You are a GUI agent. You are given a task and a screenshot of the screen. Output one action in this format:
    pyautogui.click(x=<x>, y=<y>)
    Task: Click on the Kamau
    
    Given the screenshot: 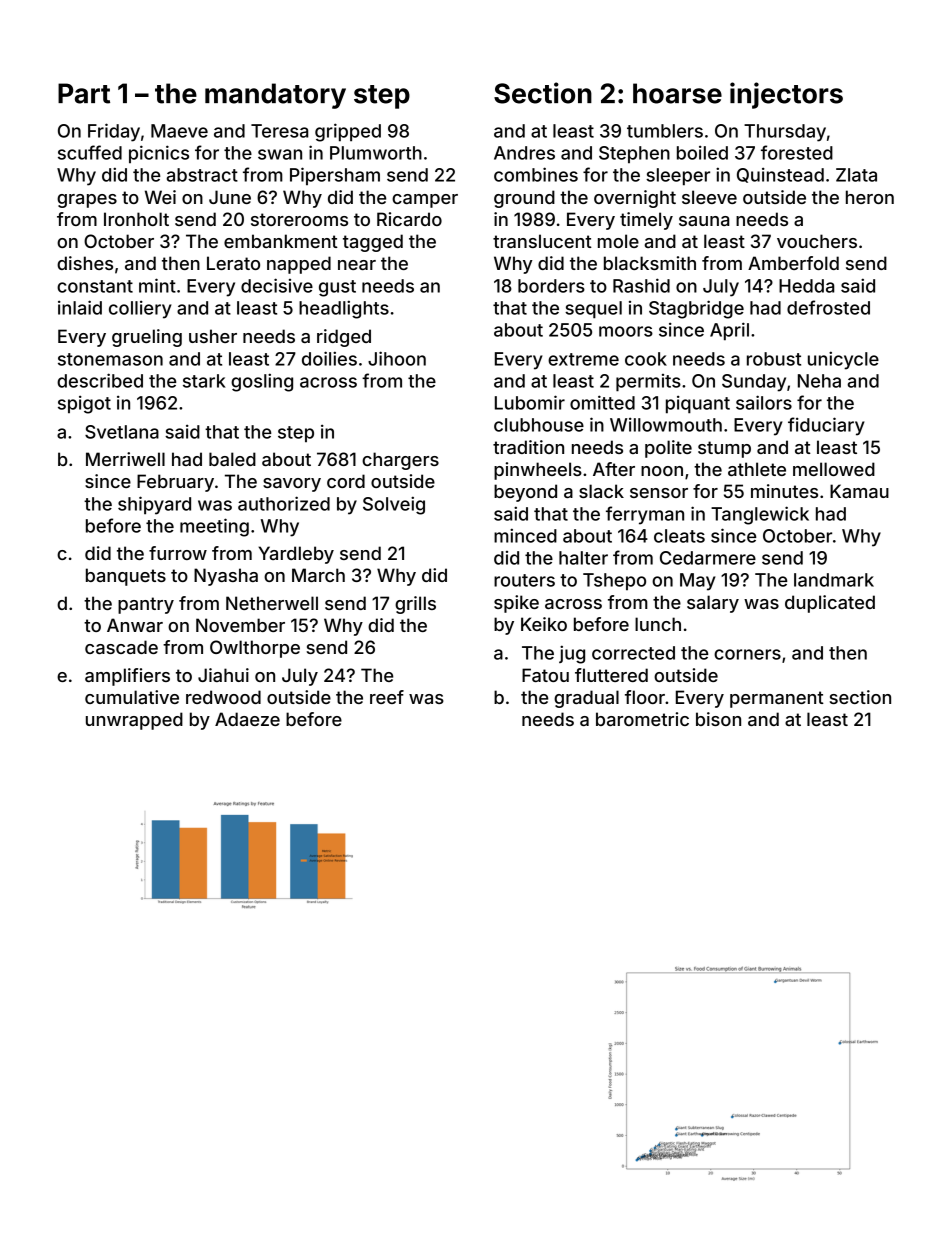 What is the action you would take?
    pyautogui.click(x=859, y=491)
